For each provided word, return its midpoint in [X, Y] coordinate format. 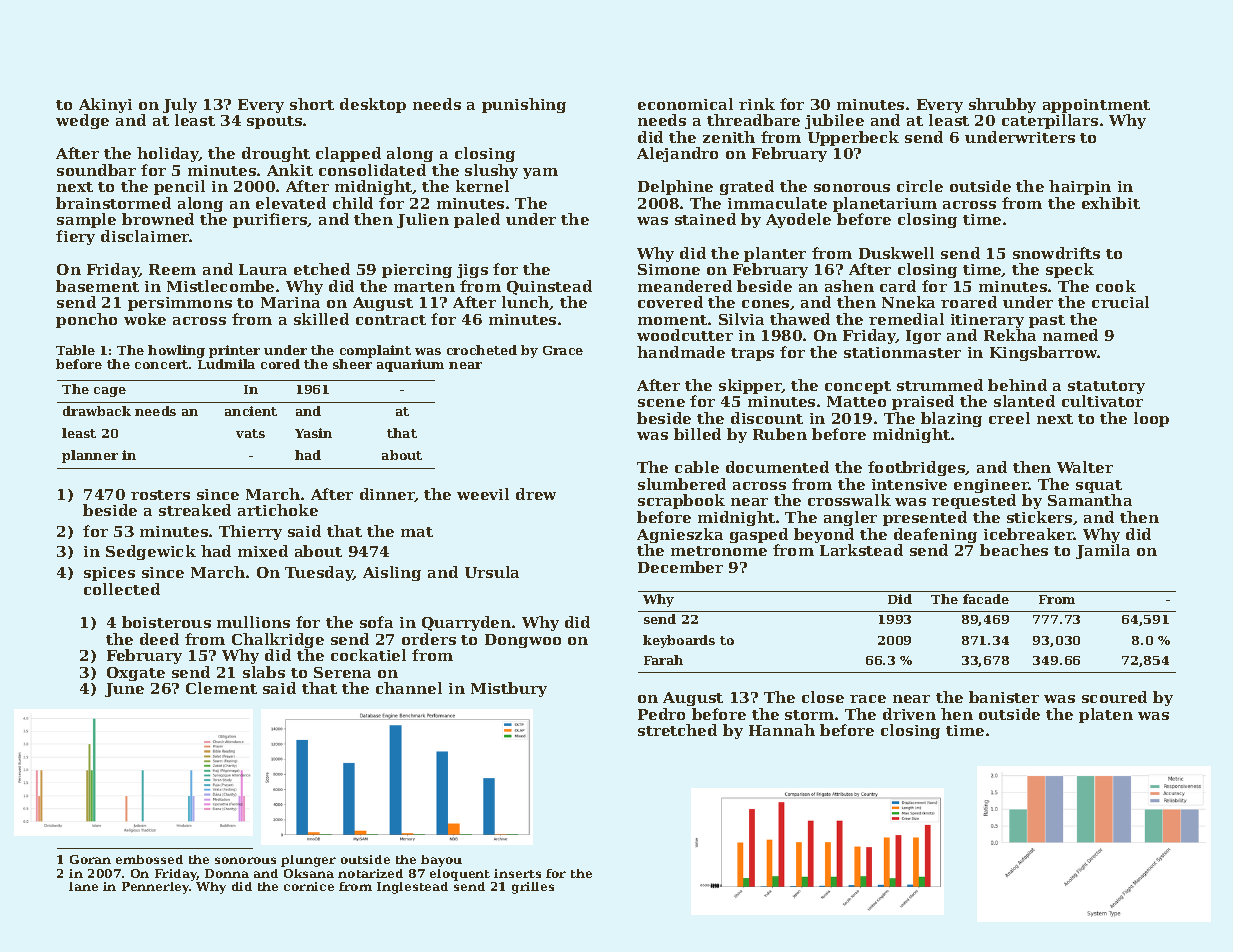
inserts [517, 873]
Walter [1085, 467]
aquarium [410, 365]
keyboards [679, 641]
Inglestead [412, 888]
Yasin [313, 433]
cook [1116, 286]
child [353, 203]
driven [909, 714]
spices [109, 574]
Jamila [1103, 551]
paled [477, 220]
